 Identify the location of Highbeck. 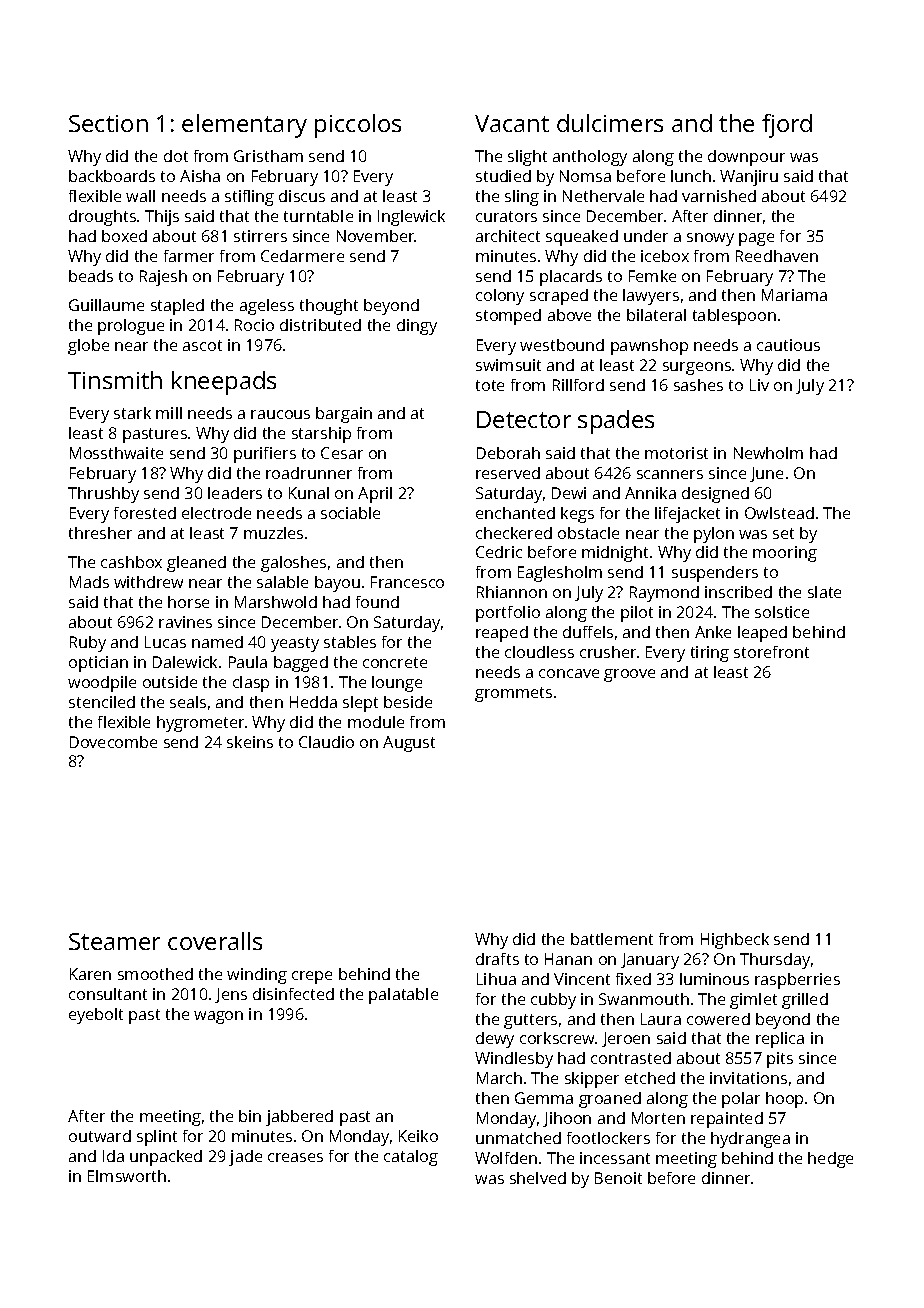
(735, 941).
